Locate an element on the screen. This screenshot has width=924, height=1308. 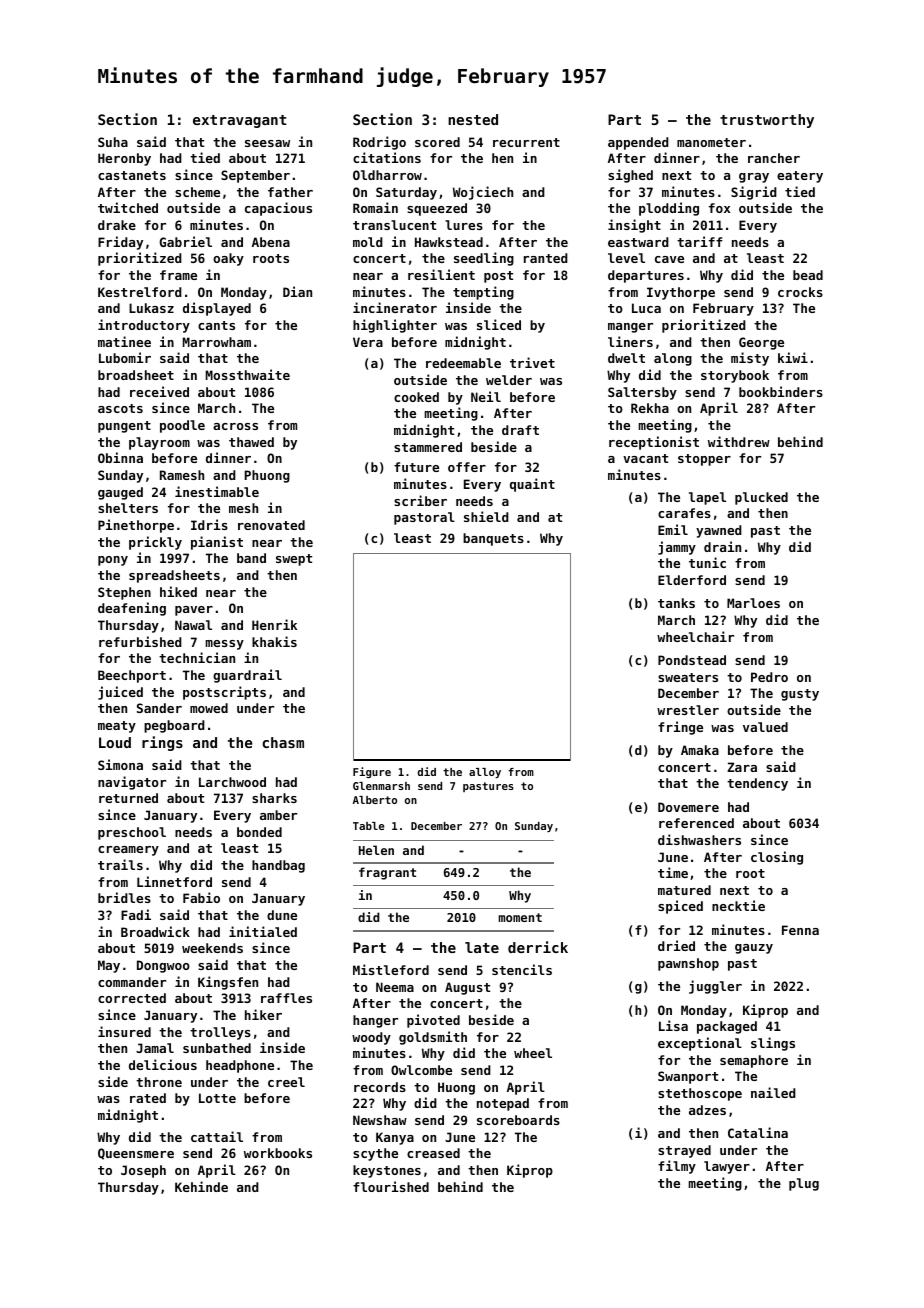
mowed is located at coordinates (209, 708).
